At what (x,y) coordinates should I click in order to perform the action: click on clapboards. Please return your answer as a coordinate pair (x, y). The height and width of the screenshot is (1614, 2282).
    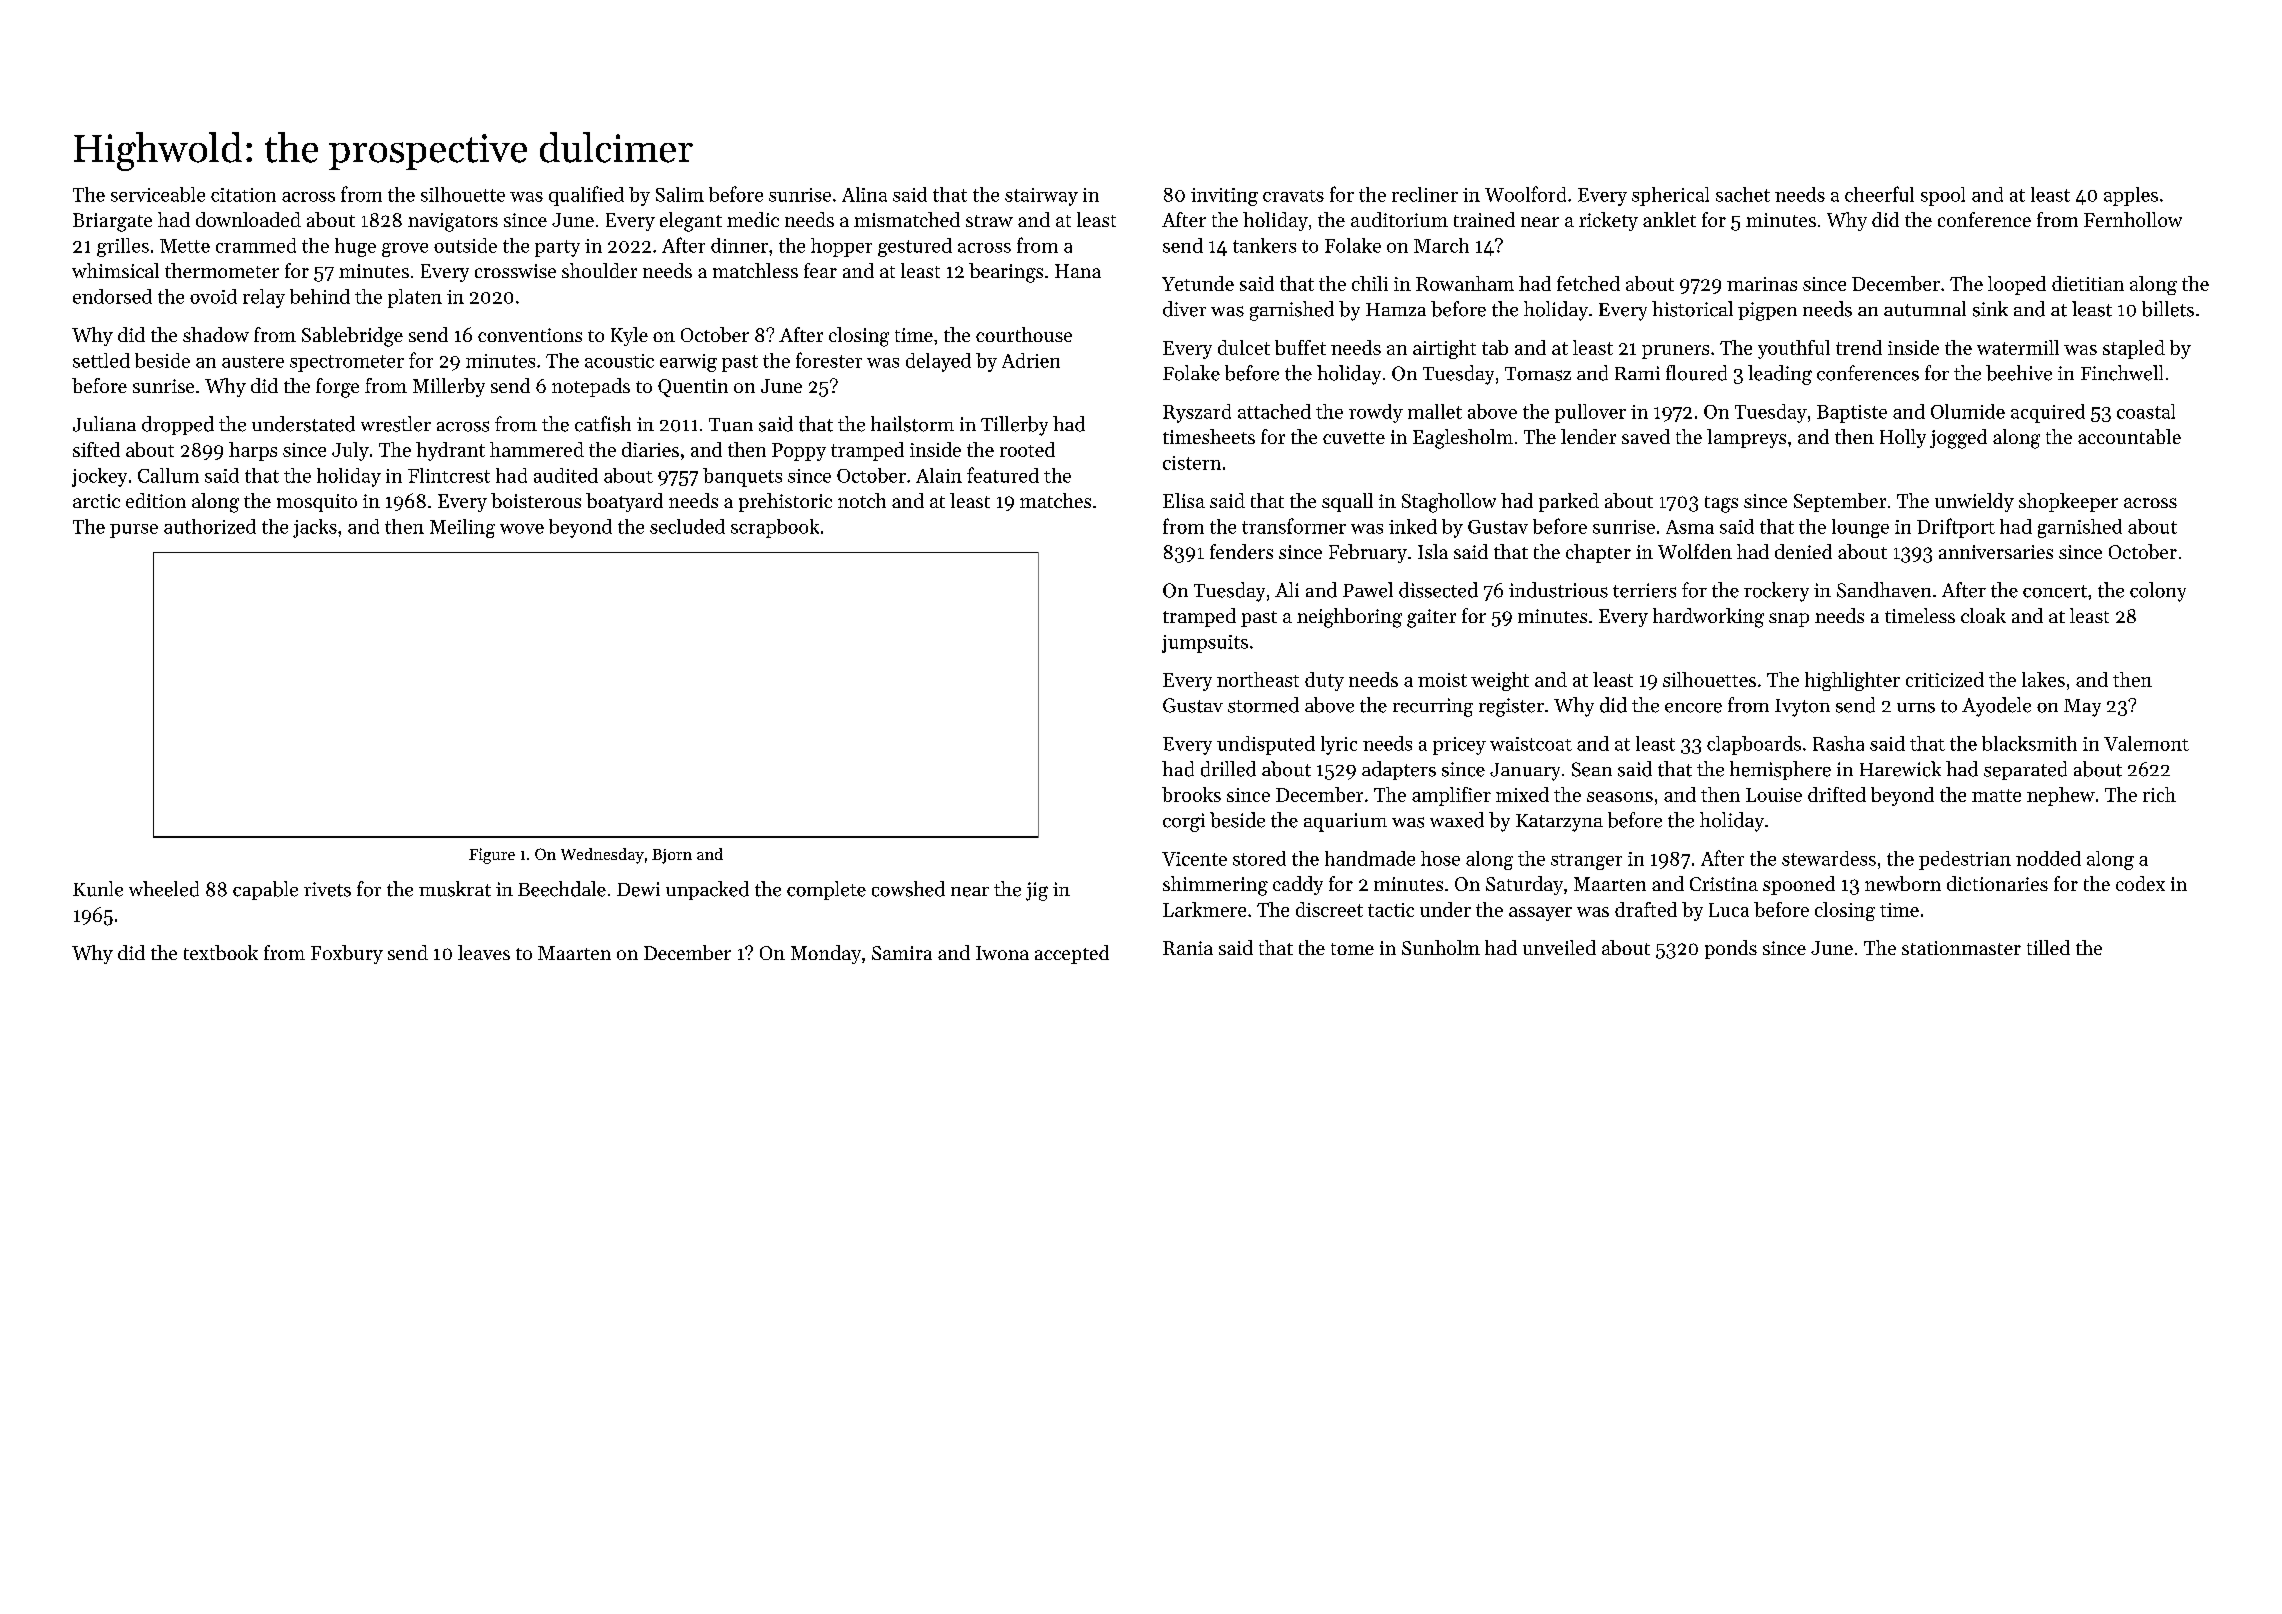
    Looking at the image, I should click on (1754, 745).
